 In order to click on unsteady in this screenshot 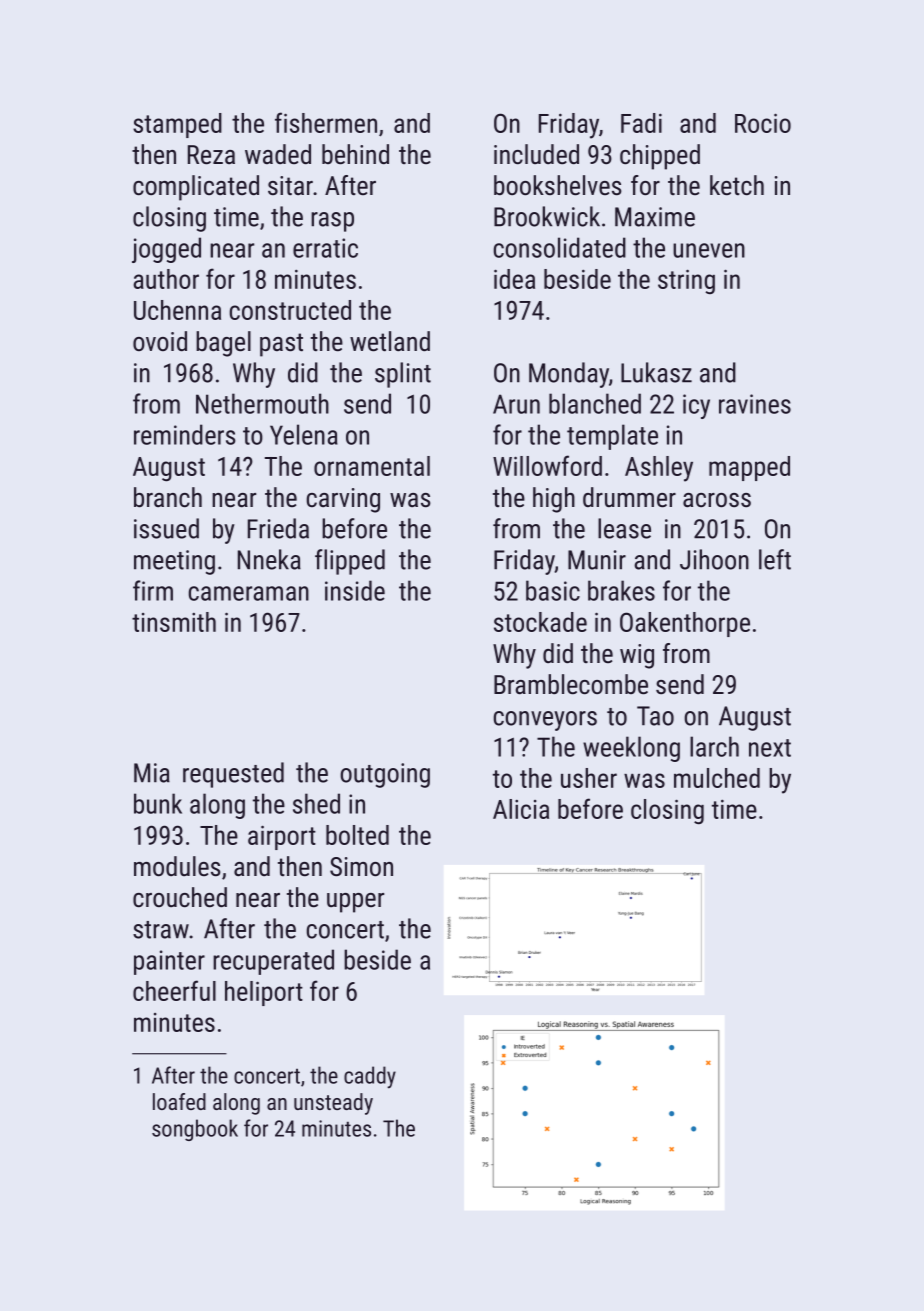, I will do `click(333, 1104)`.
